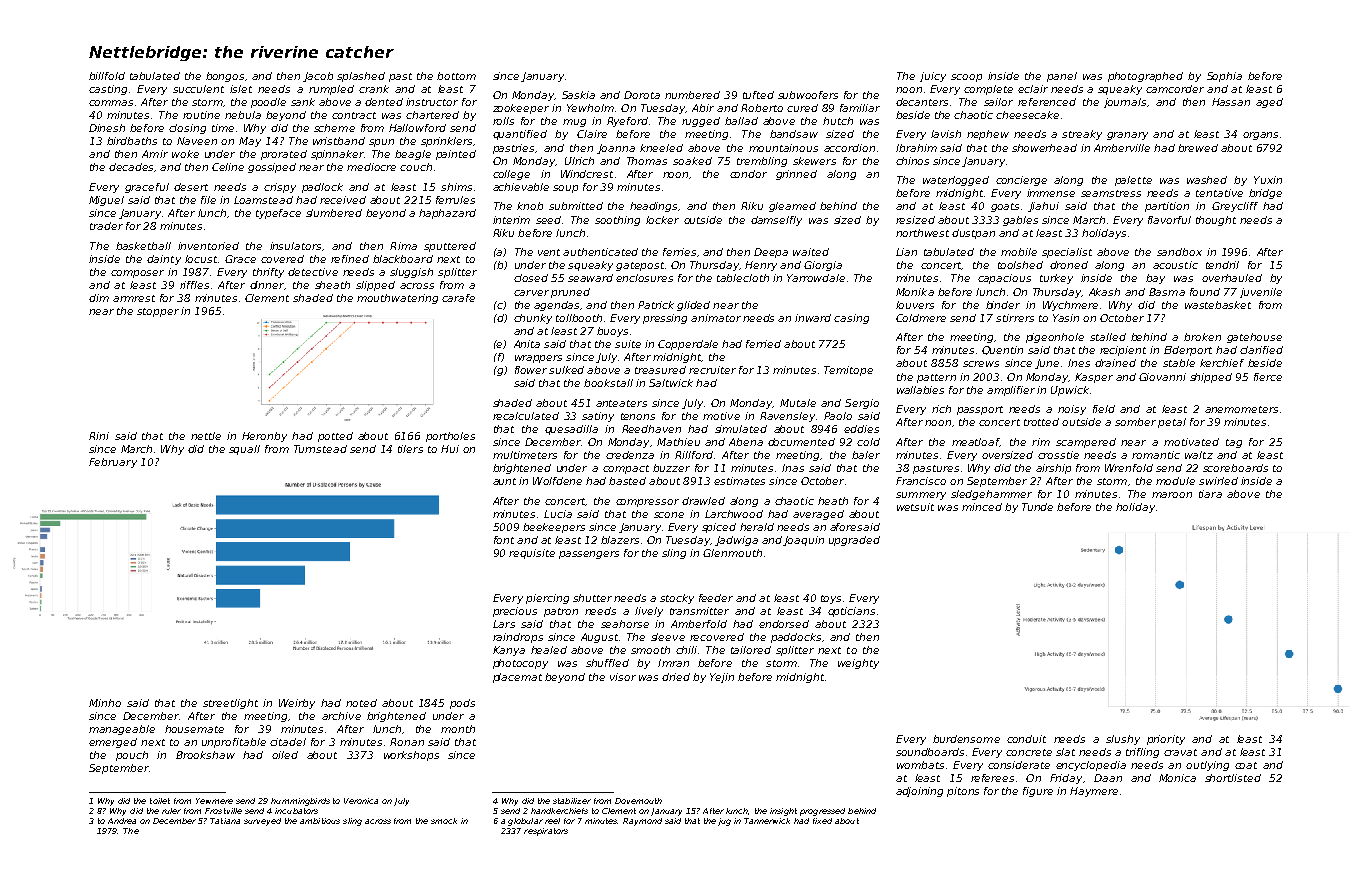 The image size is (1372, 887). What do you see at coordinates (724, 822) in the page?
I see `jug` at bounding box center [724, 822].
